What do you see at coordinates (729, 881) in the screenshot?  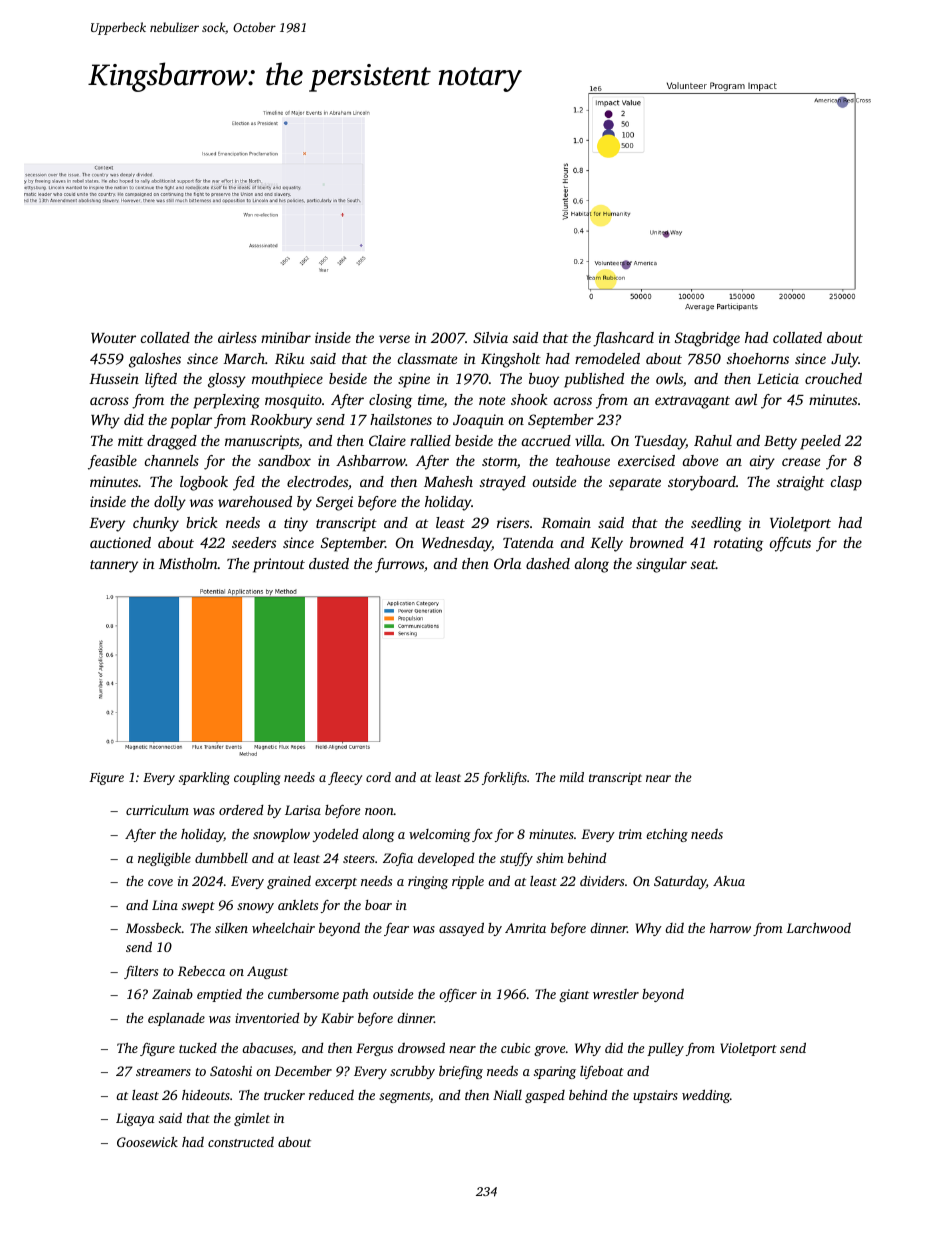 I see `Akua` at bounding box center [729, 881].
